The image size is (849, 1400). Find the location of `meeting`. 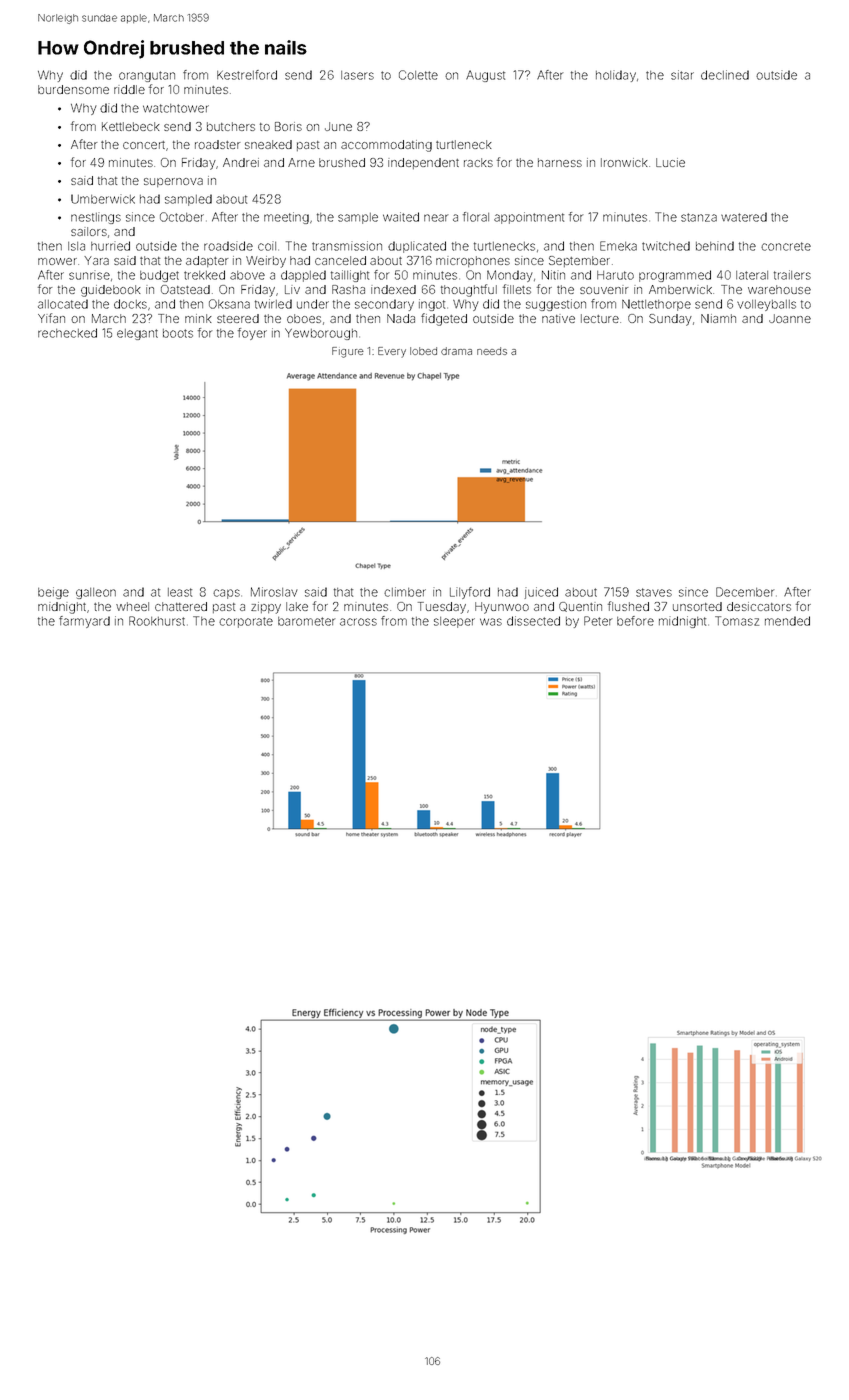

meeting is located at coordinates (286, 218).
